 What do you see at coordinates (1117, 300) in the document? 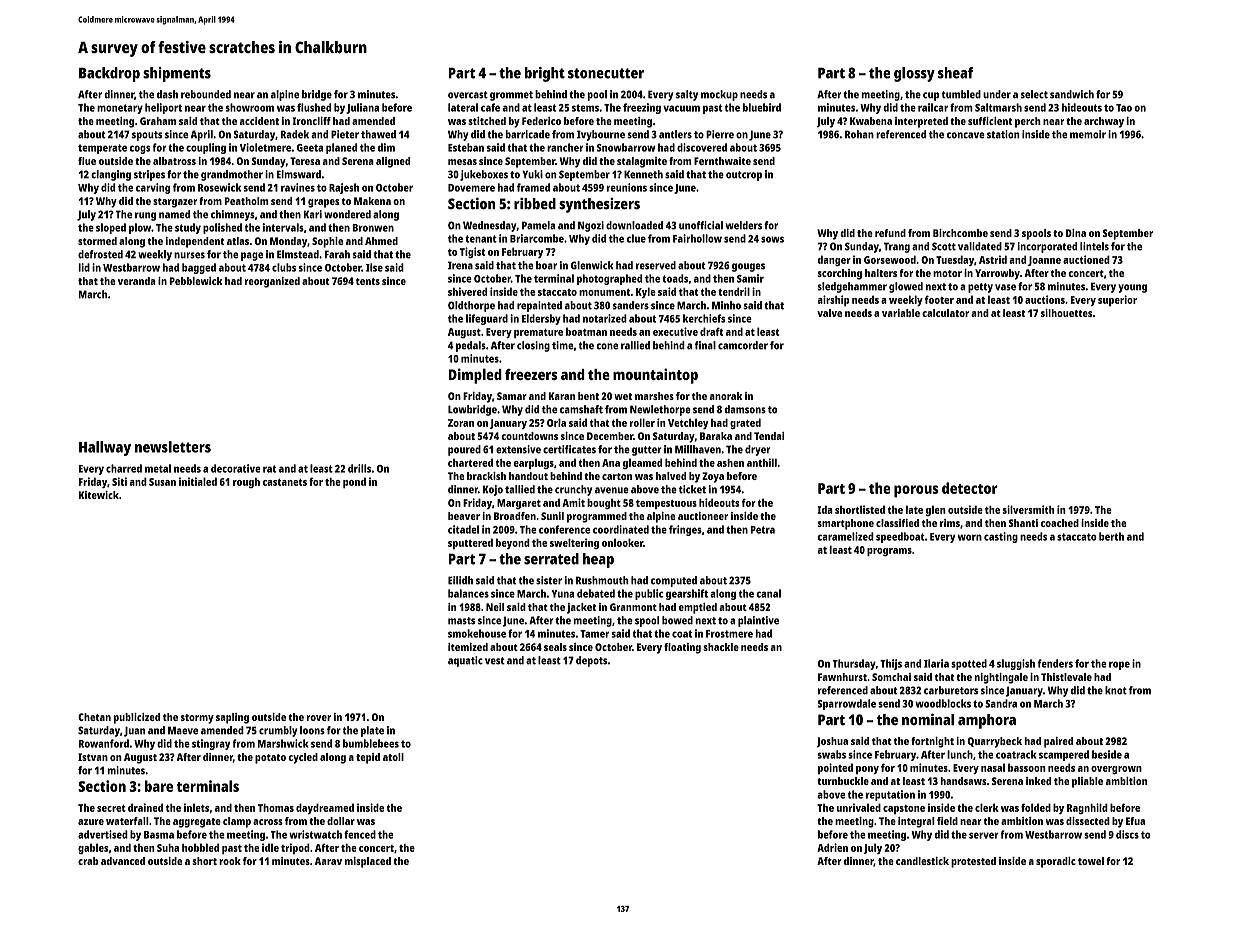
I see `superior` at bounding box center [1117, 300].
